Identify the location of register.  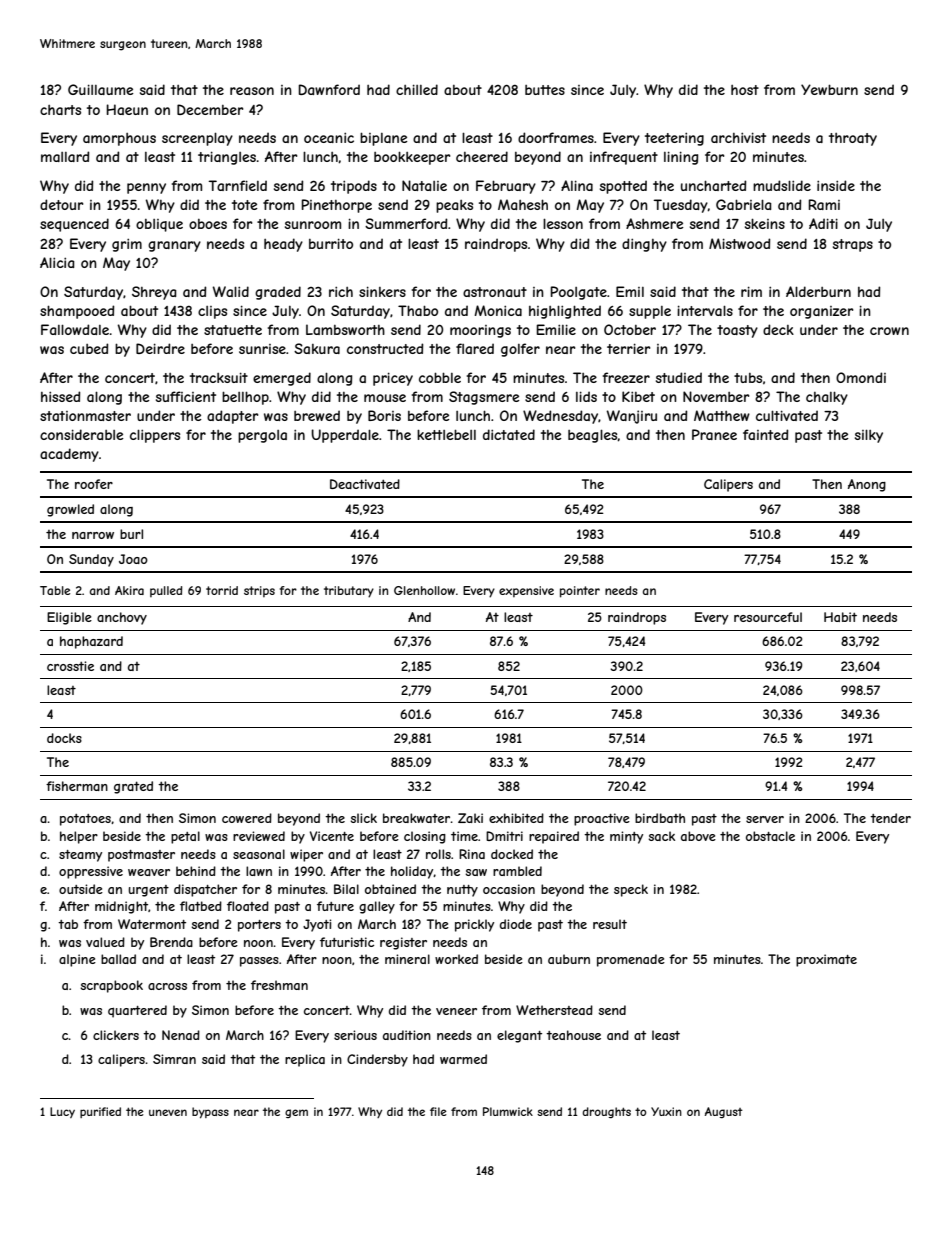
(403, 943).
